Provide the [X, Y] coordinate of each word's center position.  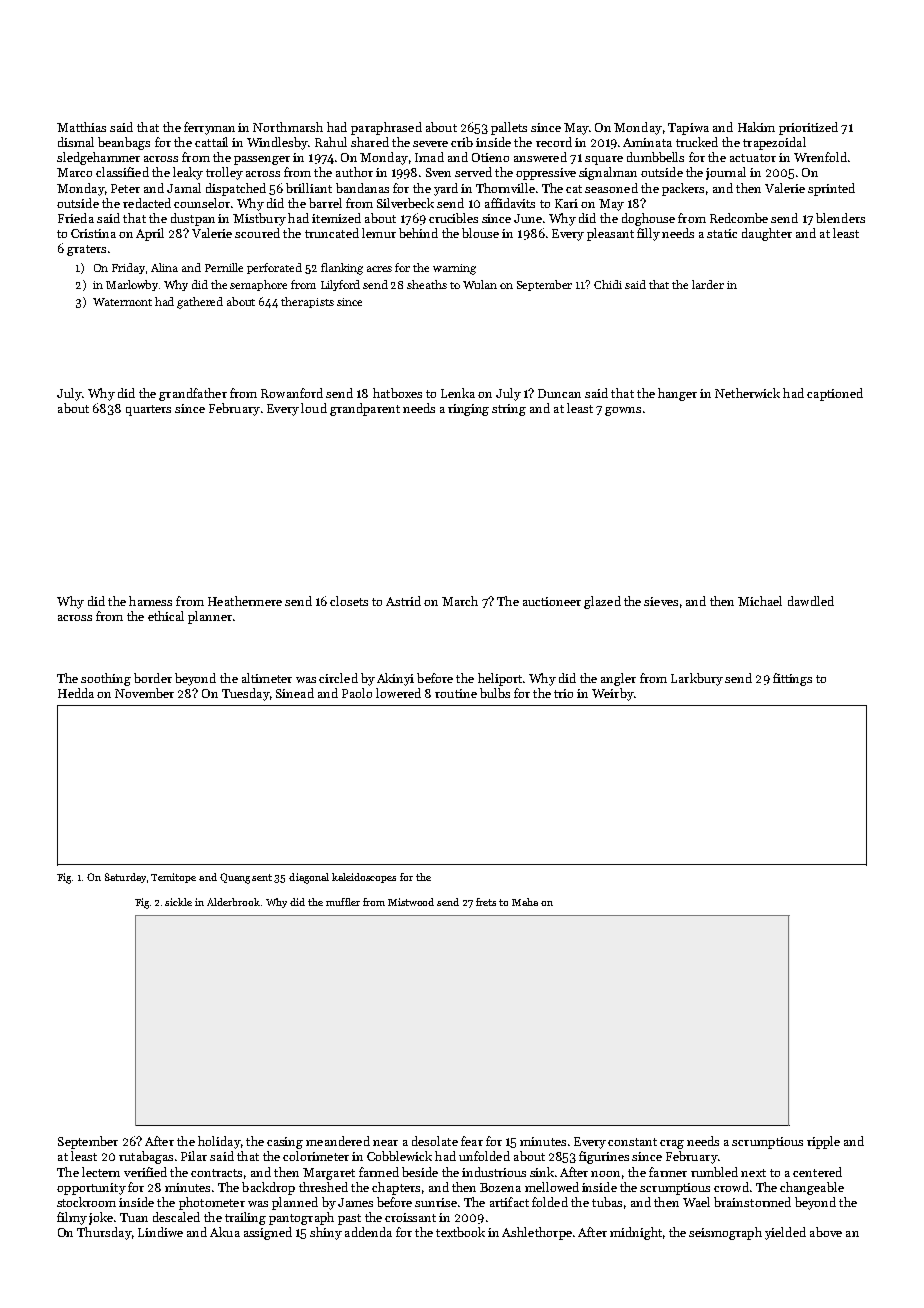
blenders [840, 218]
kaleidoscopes [364, 878]
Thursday [104, 1233]
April [150, 234]
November [144, 693]
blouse [480, 233]
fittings [792, 679]
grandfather [193, 394]
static [722, 233]
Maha [525, 902]
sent [262, 877]
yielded [785, 1233]
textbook [460, 1232]
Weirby [613, 694]
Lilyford [340, 285]
